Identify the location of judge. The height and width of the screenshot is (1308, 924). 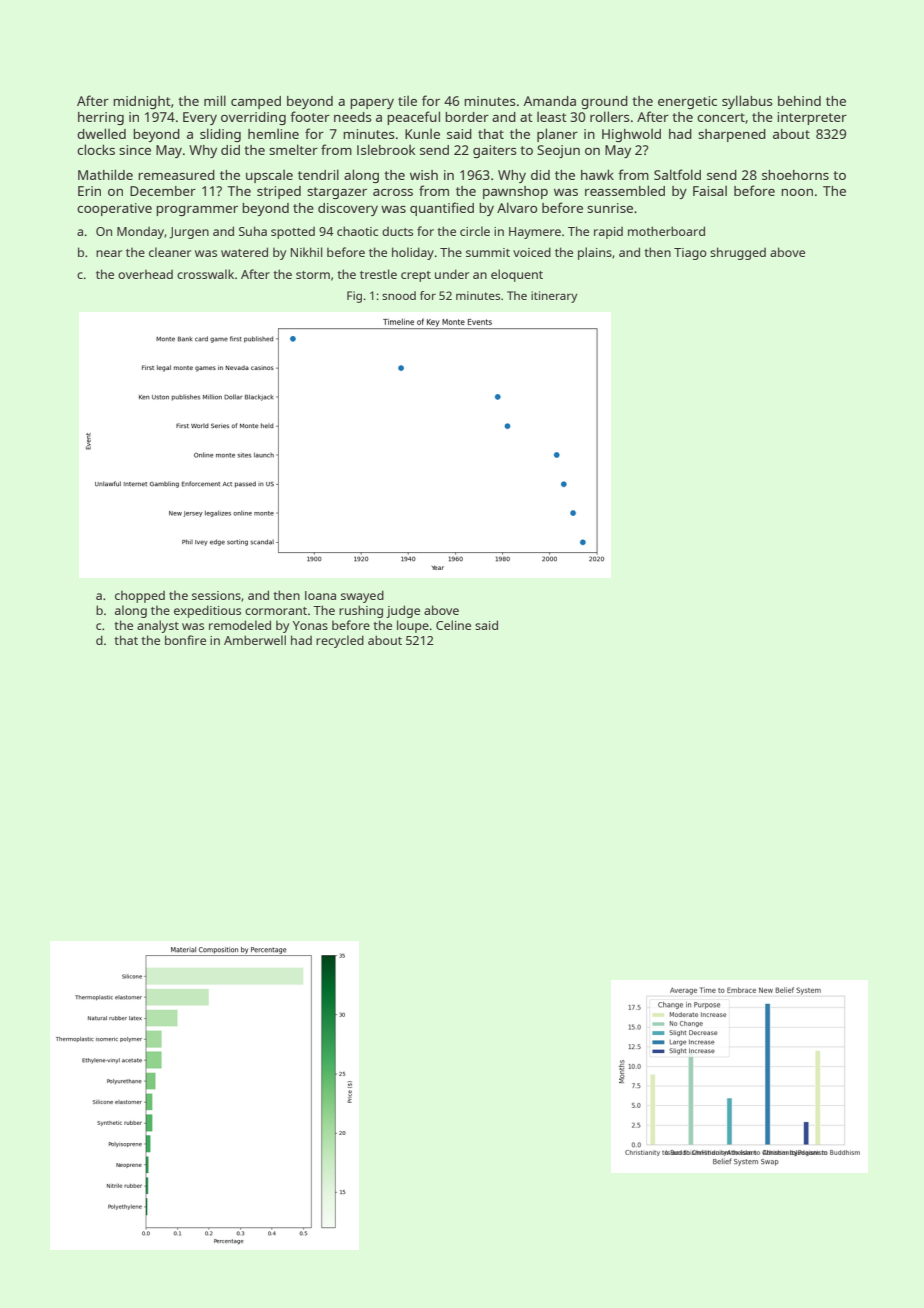
(403, 611).
